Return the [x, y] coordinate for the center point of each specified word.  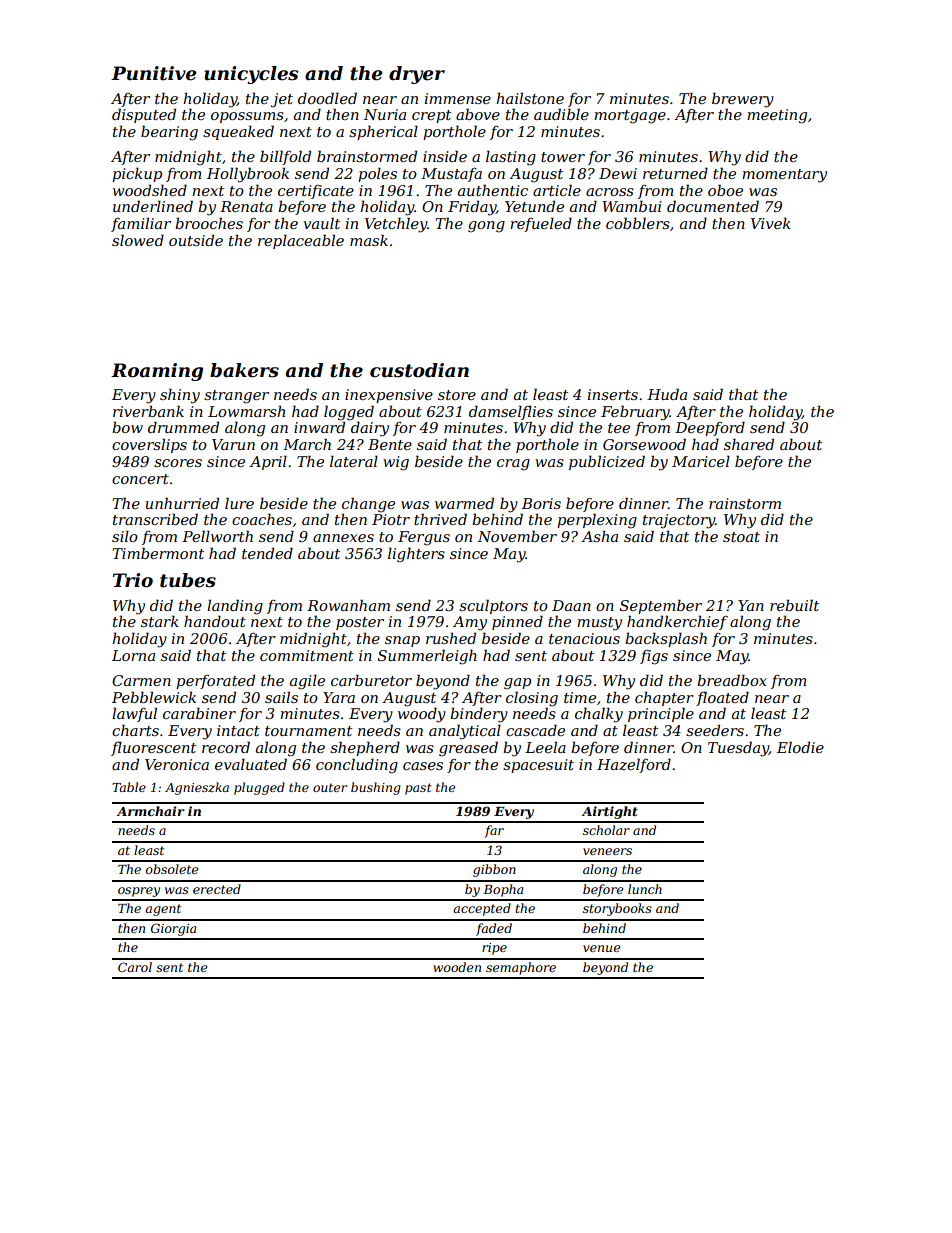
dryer [417, 75]
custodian [419, 370]
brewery [743, 100]
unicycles [251, 75]
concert [140, 479]
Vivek [771, 223]
